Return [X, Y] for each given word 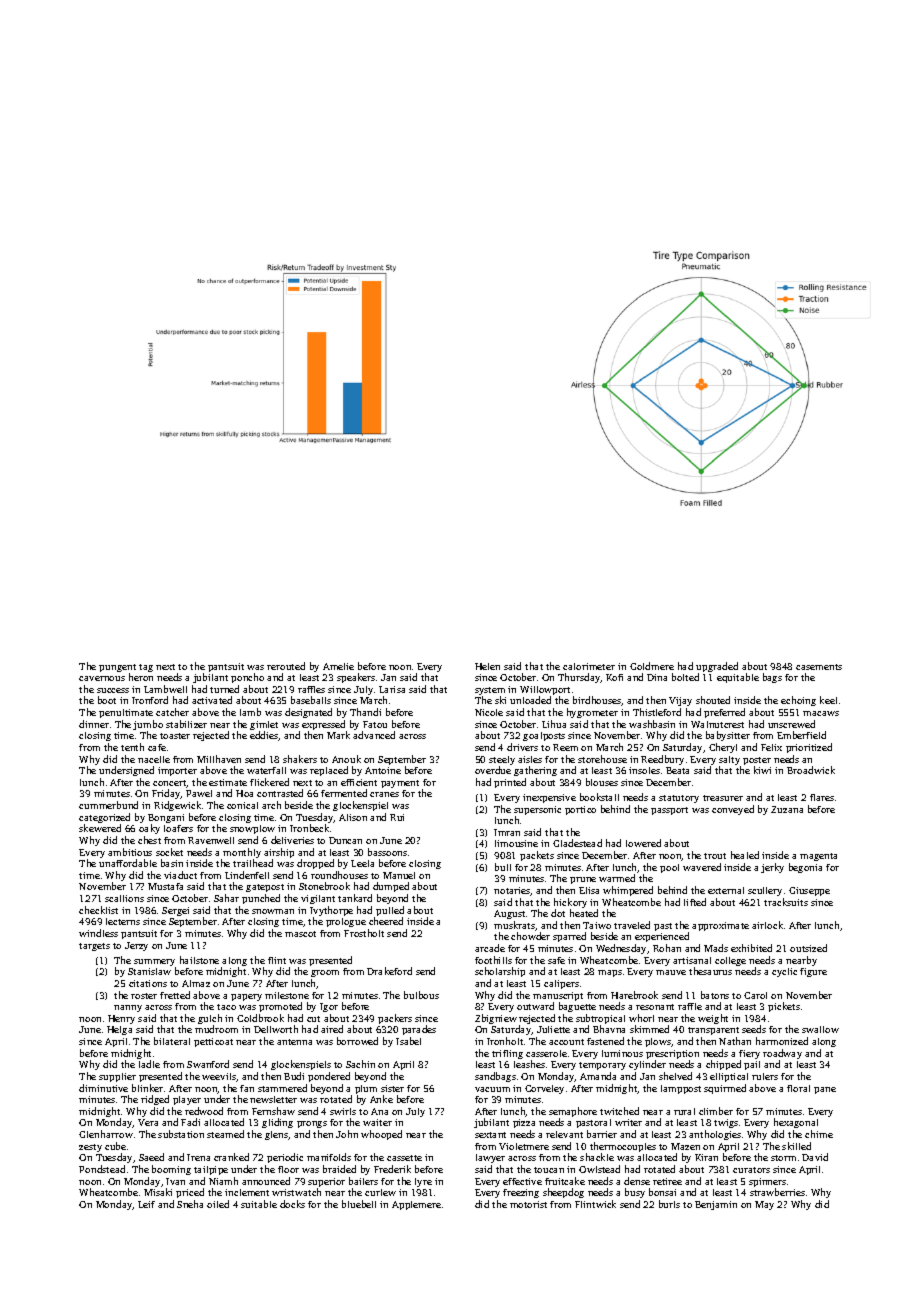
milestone [287, 995]
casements [819, 667]
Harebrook [634, 995]
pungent [117, 668]
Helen [487, 666]
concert [170, 784]
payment [400, 784]
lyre [423, 1182]
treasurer [723, 798]
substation [181, 1134]
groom [325, 973]
